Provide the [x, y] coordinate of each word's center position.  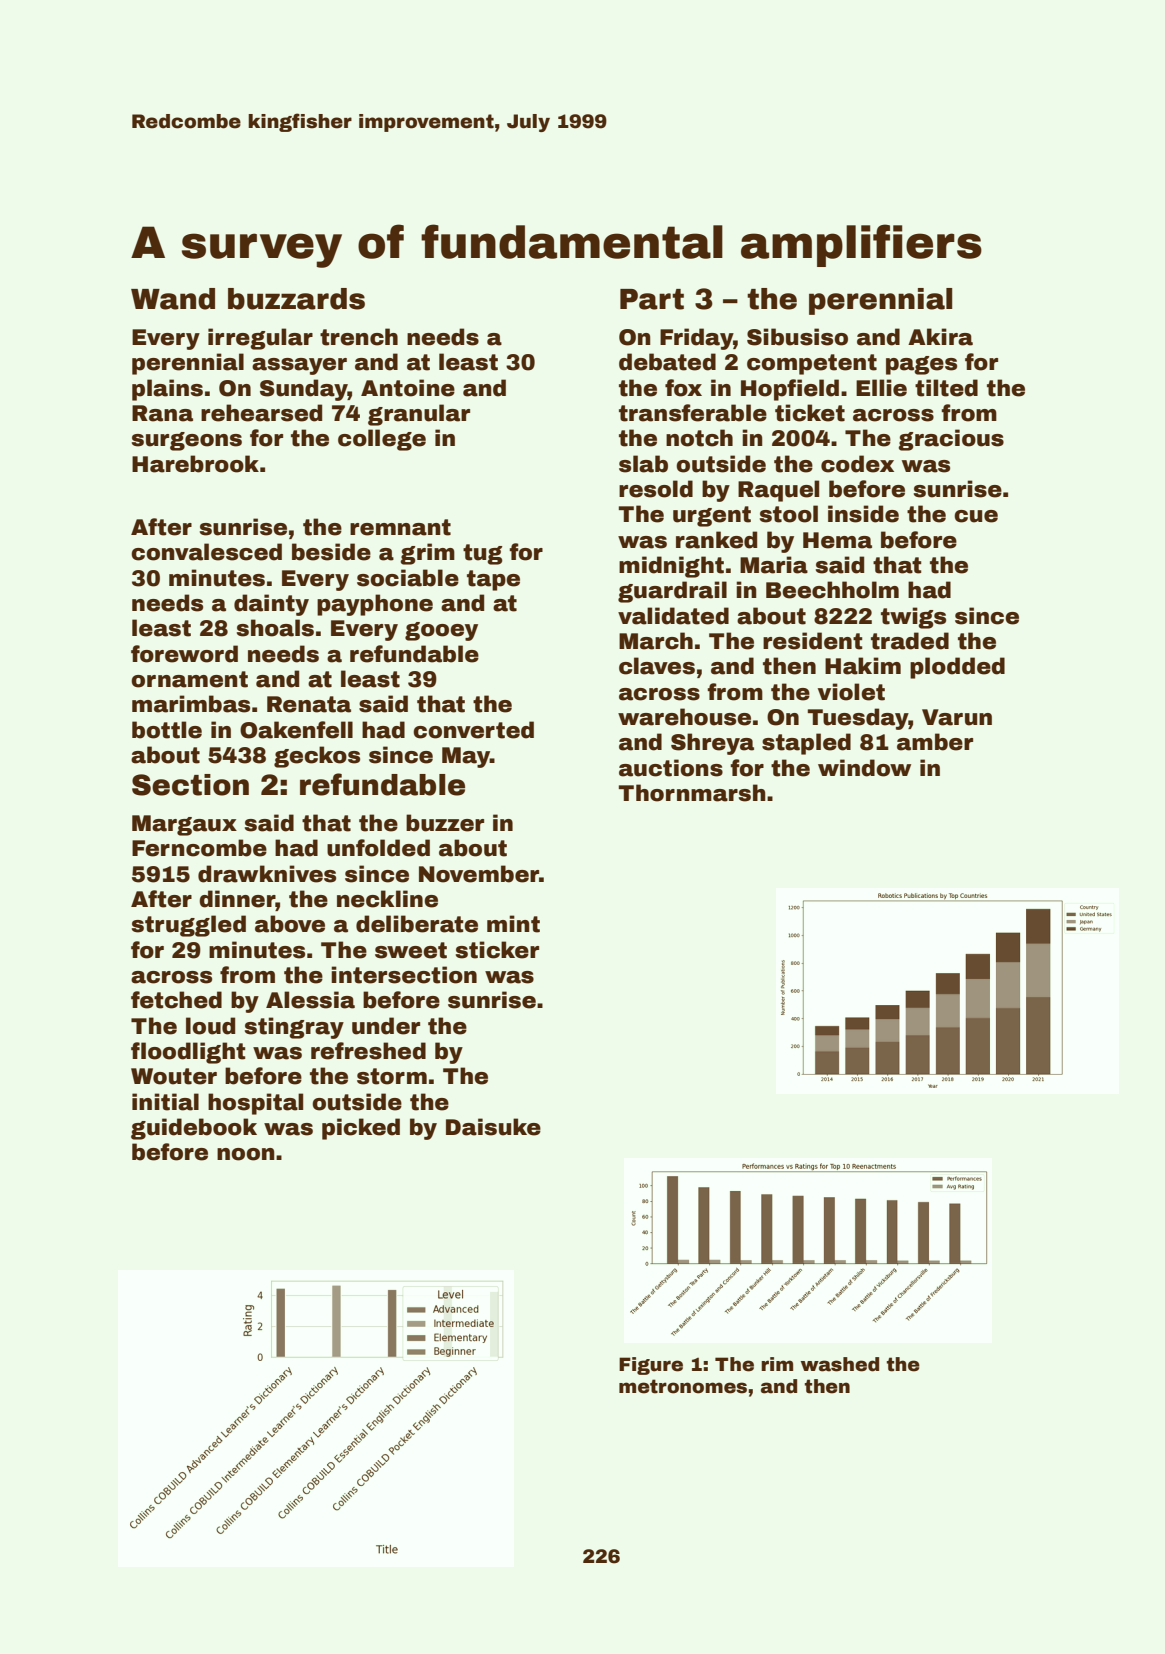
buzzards [296, 299]
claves [657, 666]
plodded [957, 668]
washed [840, 1364]
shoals [275, 628]
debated [667, 362]
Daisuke [493, 1127]
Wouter [174, 1076]
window [864, 768]
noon [246, 1154]
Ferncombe [199, 848]
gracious [951, 440]
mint [513, 924]
